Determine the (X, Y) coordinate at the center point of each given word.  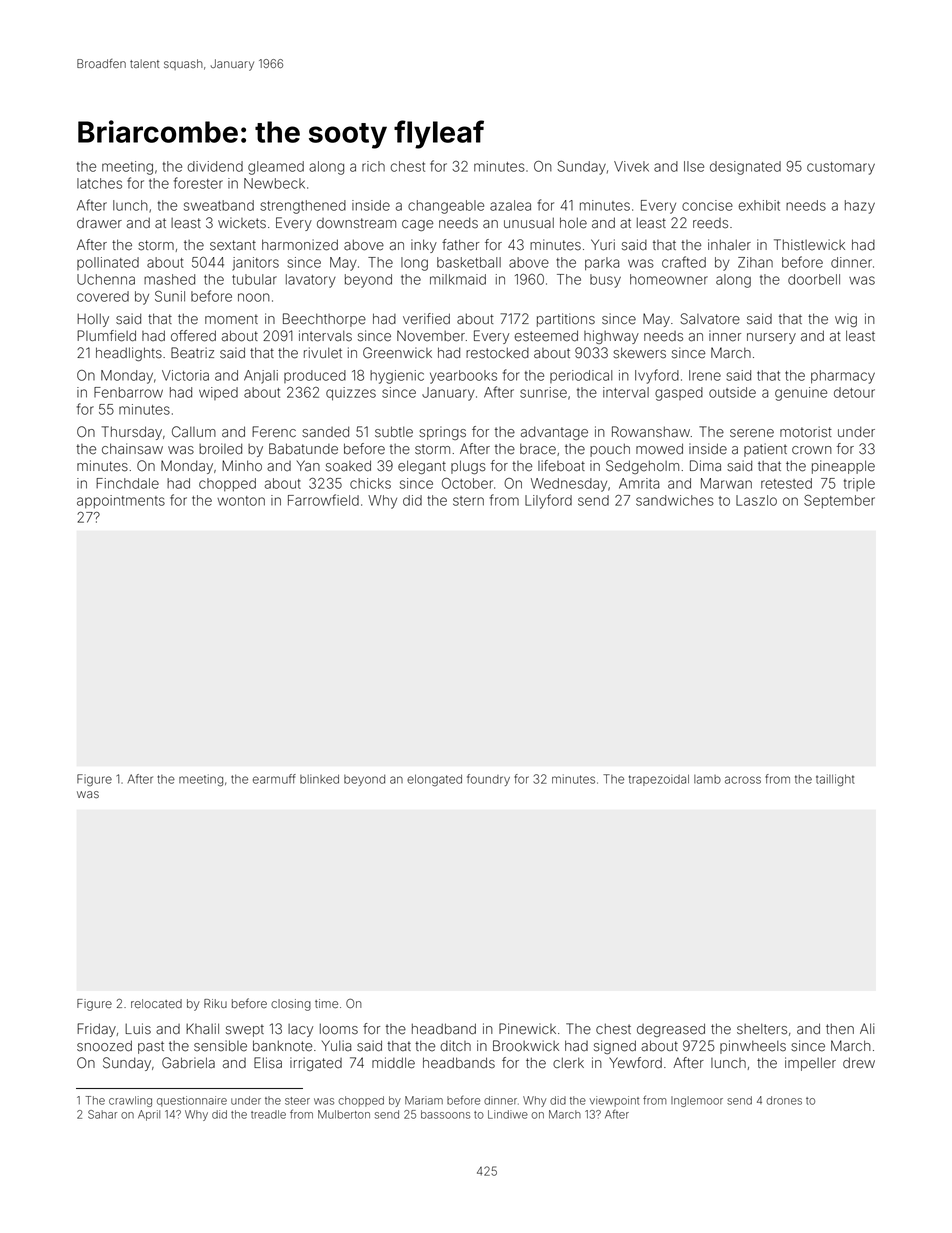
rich (373, 166)
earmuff (274, 779)
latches (99, 183)
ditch (455, 1045)
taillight (835, 780)
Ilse (694, 166)
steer (297, 1101)
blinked (319, 779)
